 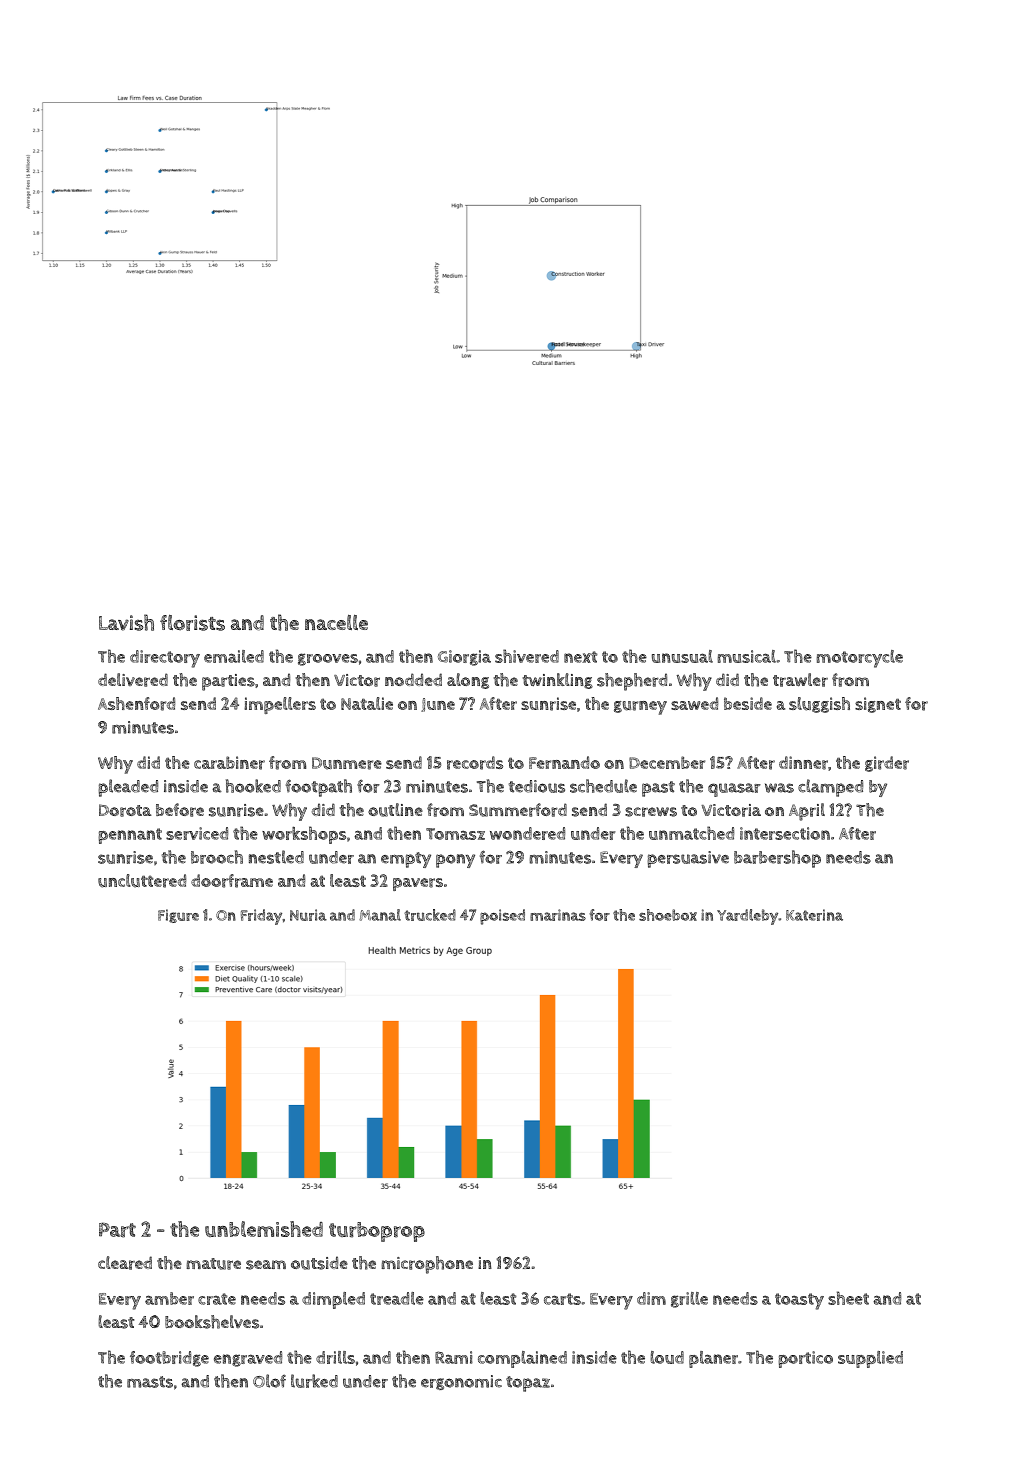 I want to click on Manal, so click(x=380, y=915).
